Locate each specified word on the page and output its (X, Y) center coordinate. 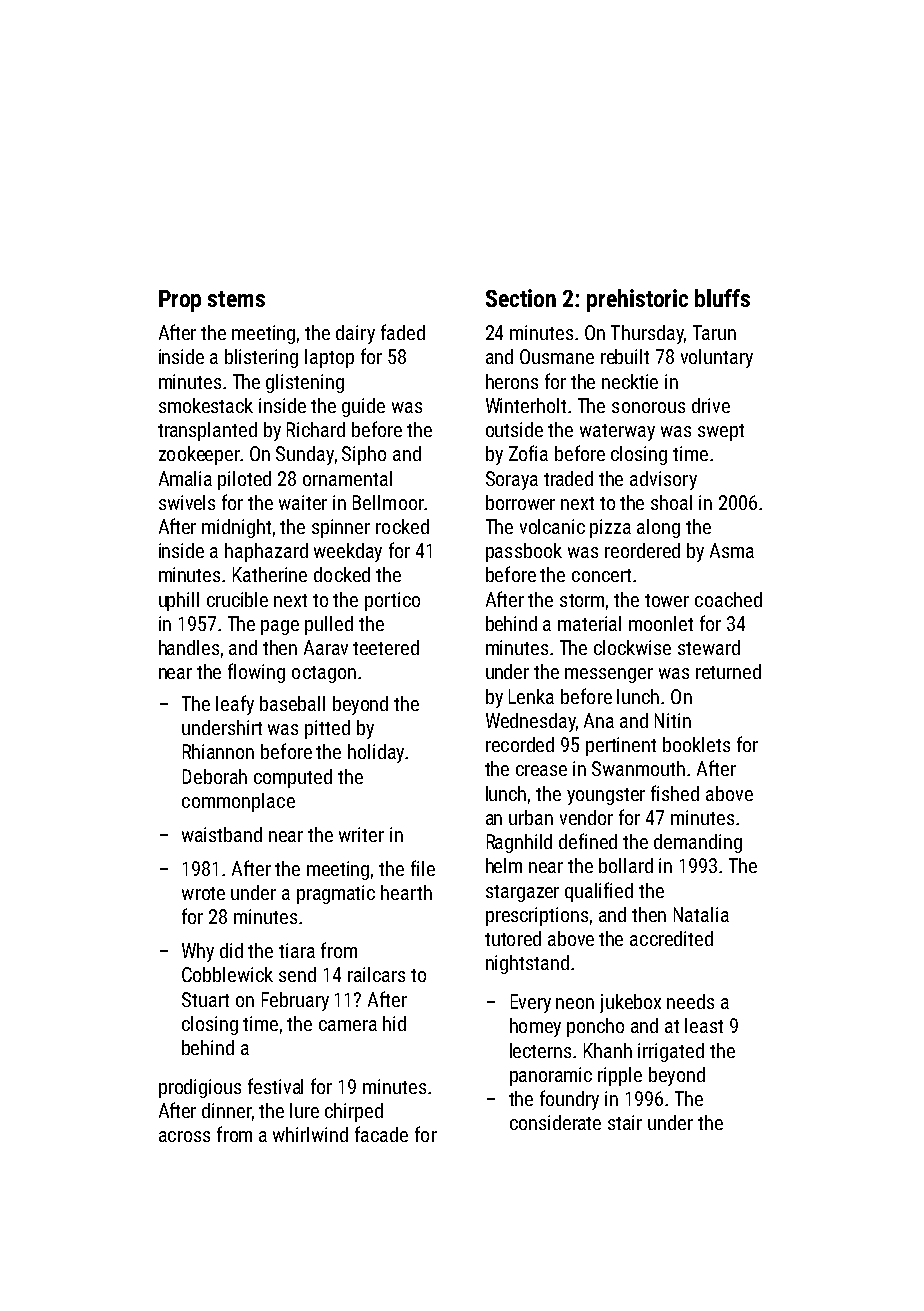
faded (403, 332)
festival (275, 1086)
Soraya (512, 480)
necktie (630, 381)
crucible (237, 599)
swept (721, 432)
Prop (180, 301)
